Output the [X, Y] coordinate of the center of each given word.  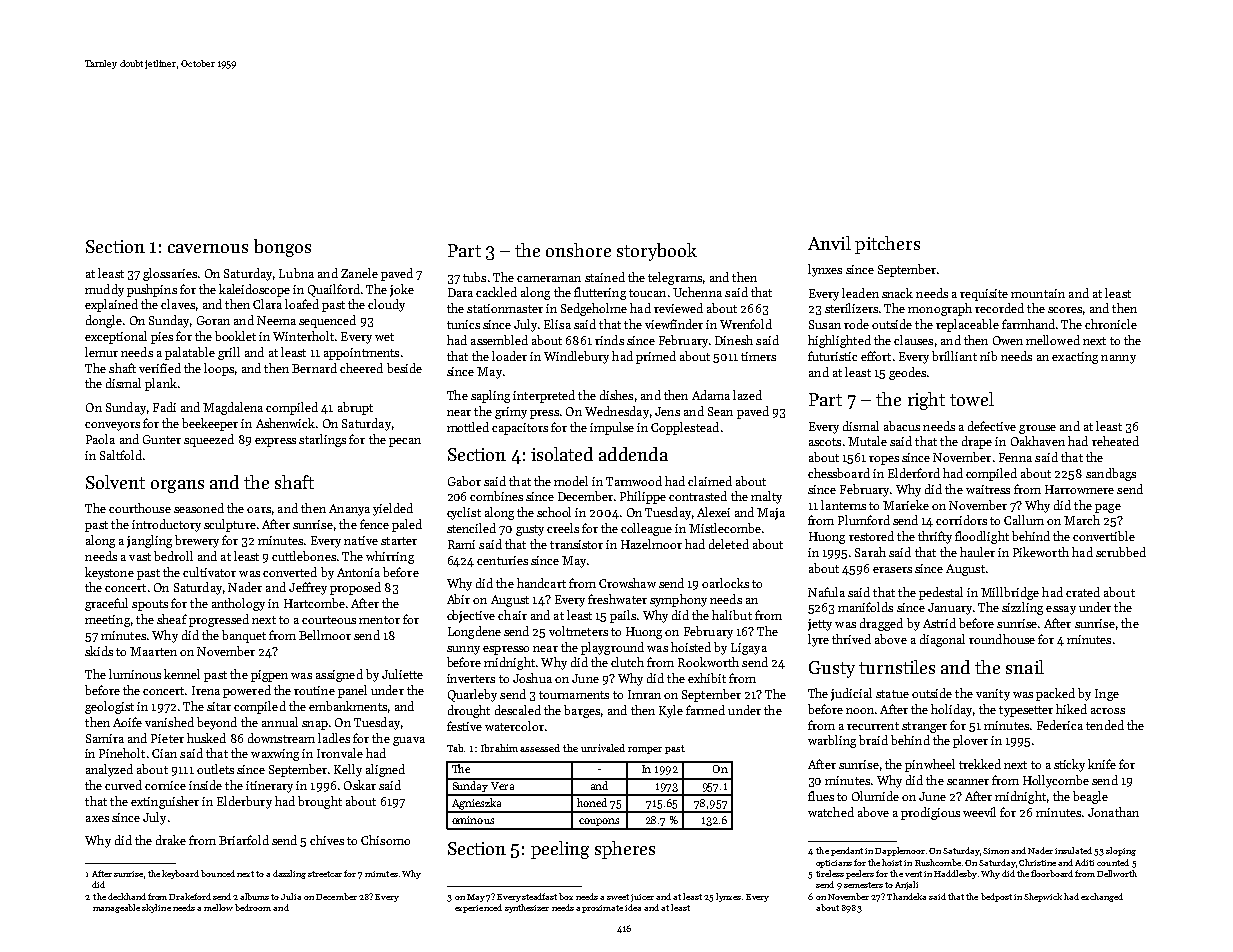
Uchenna [697, 292]
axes [97, 819]
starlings [322, 440]
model [571, 481]
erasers [892, 570]
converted [290, 572]
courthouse [140, 508]
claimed [710, 481]
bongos [282, 248]
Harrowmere [1079, 489]
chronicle [1111, 324]
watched [831, 812]
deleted [729, 544]
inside [205, 785]
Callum [1024, 520]
